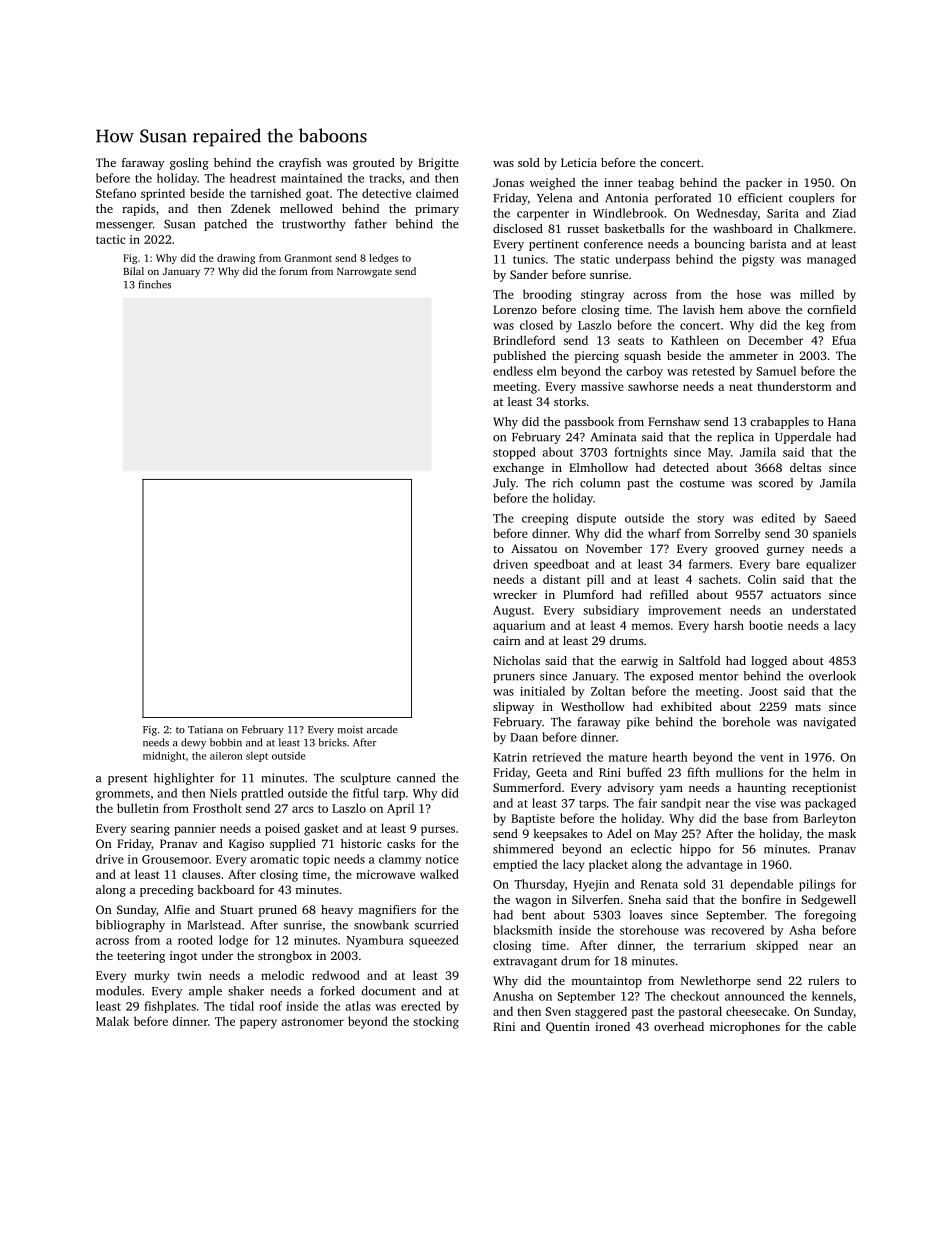 This page has height=1233, width=952. What do you see at coordinates (534, 548) in the page?
I see `Aissatou` at bounding box center [534, 548].
